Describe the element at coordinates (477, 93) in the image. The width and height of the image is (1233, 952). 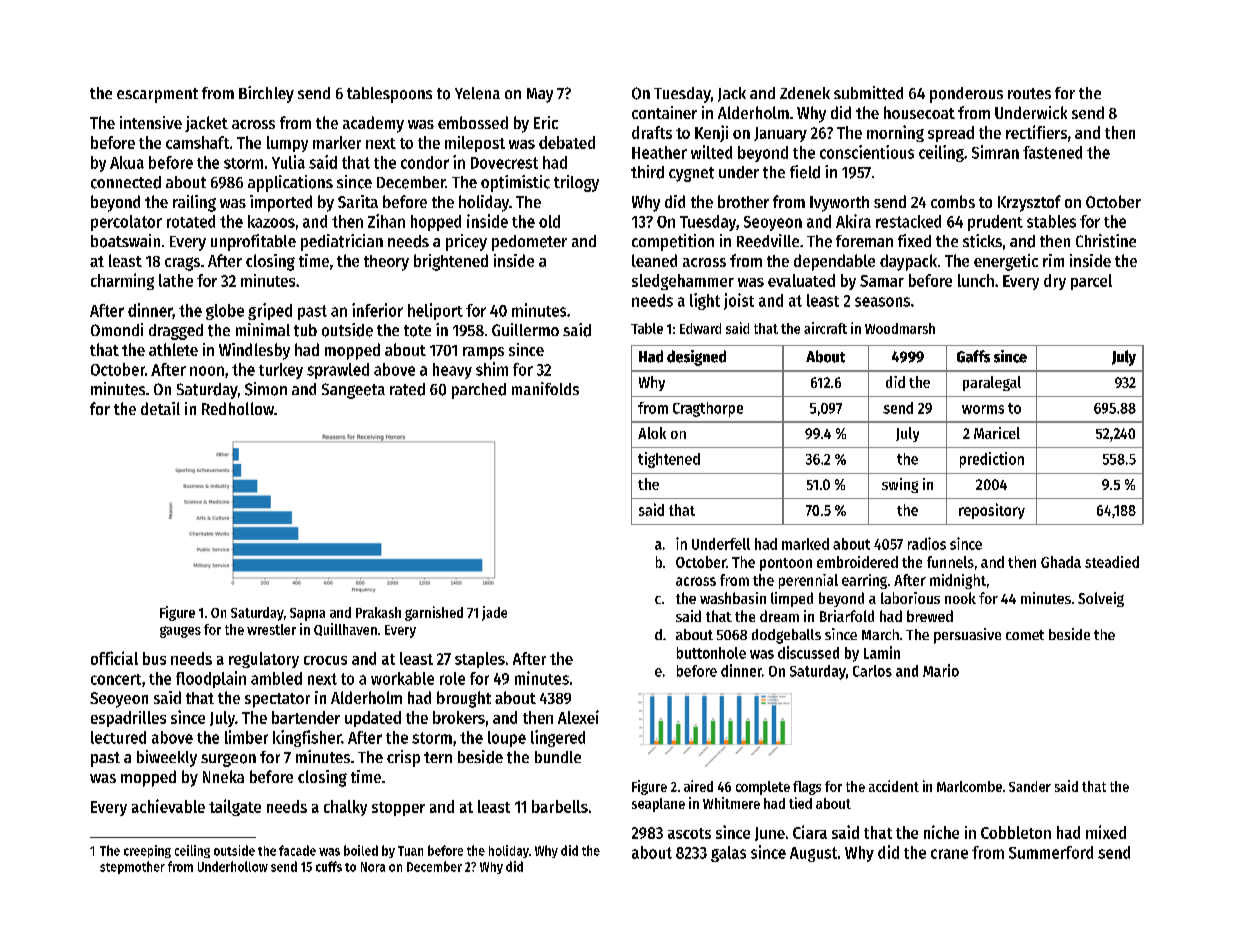
I see `Yelena` at that location.
